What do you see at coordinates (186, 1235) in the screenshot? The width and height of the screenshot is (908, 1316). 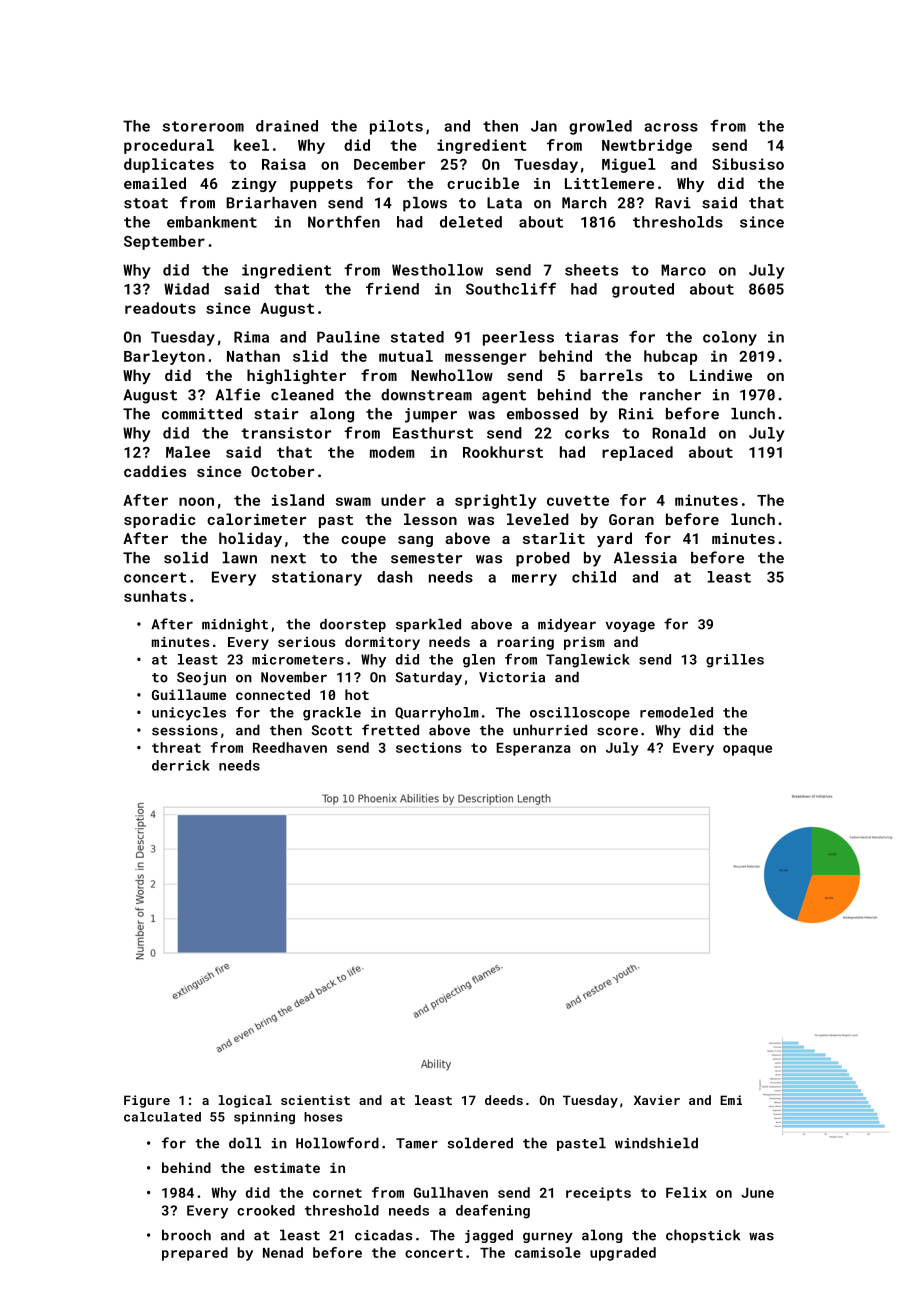 I see `brooch` at bounding box center [186, 1235].
